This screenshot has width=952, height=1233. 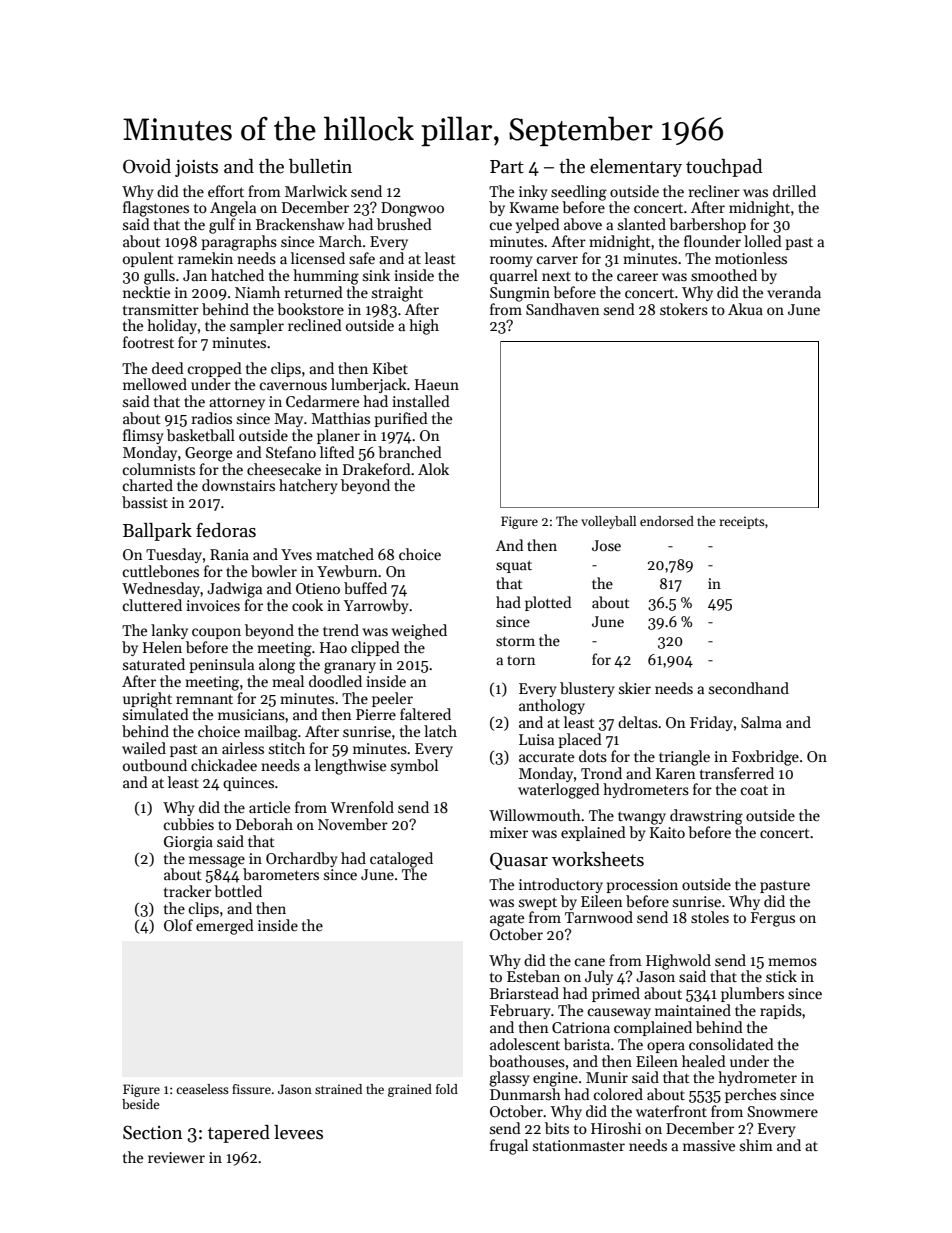 What do you see at coordinates (671, 1111) in the screenshot?
I see `waterfront` at bounding box center [671, 1111].
